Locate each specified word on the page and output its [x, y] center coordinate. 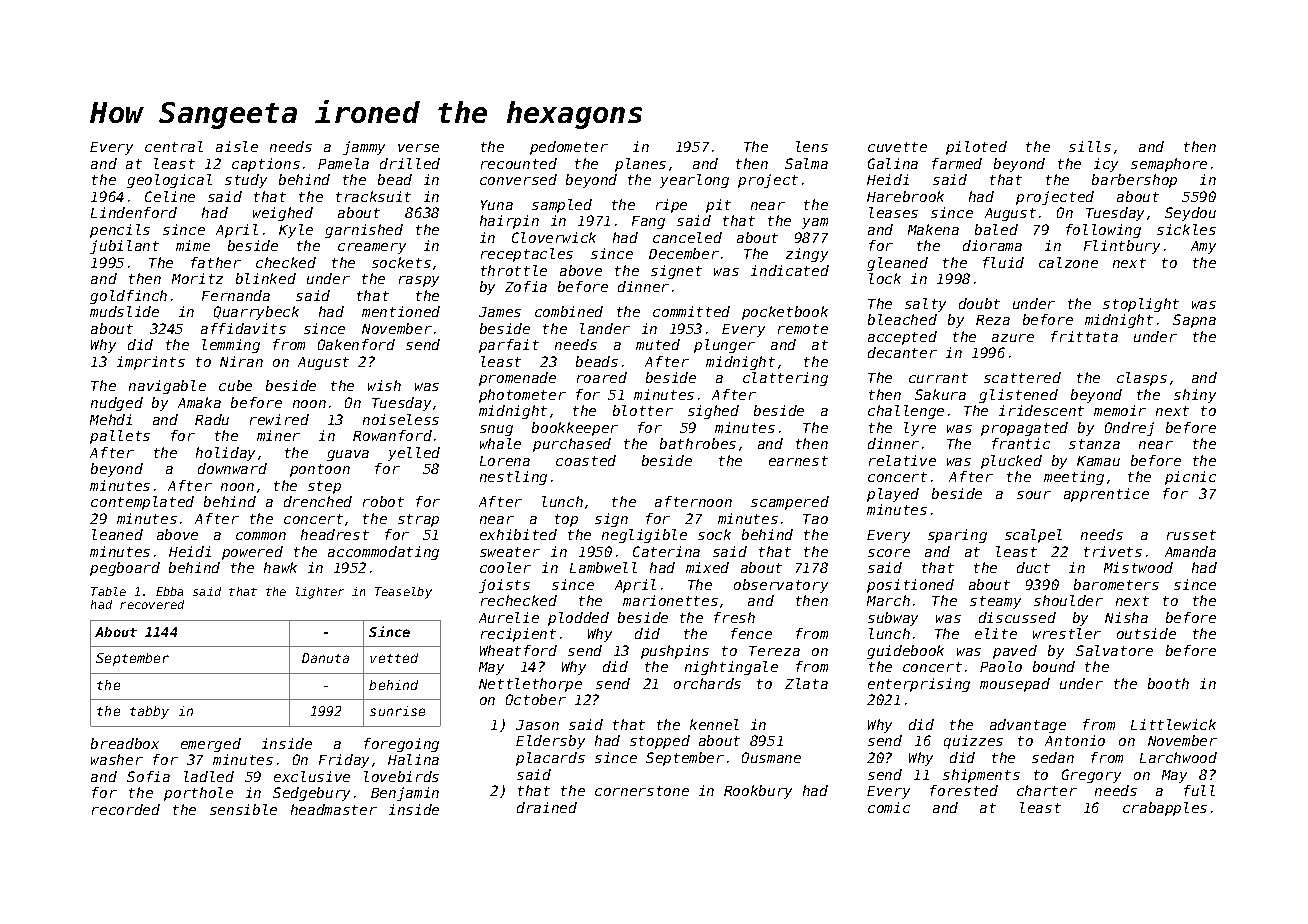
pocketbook [785, 313]
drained [547, 807]
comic [889, 807]
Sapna [1194, 321]
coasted [586, 460]
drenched [318, 501]
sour [1034, 495]
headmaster [334, 809]
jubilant [124, 247]
